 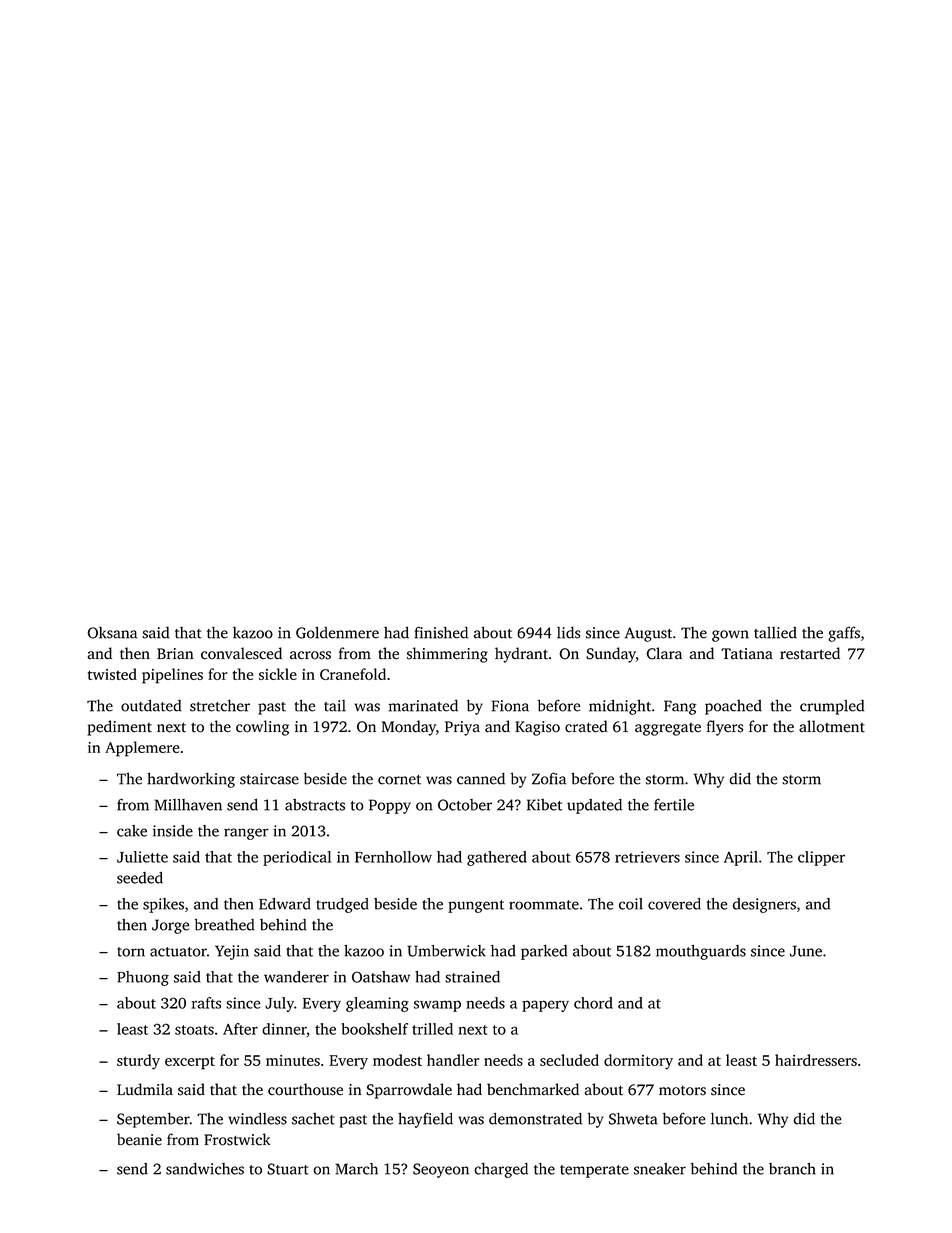 What do you see at coordinates (568, 632) in the page?
I see `lids` at bounding box center [568, 632].
